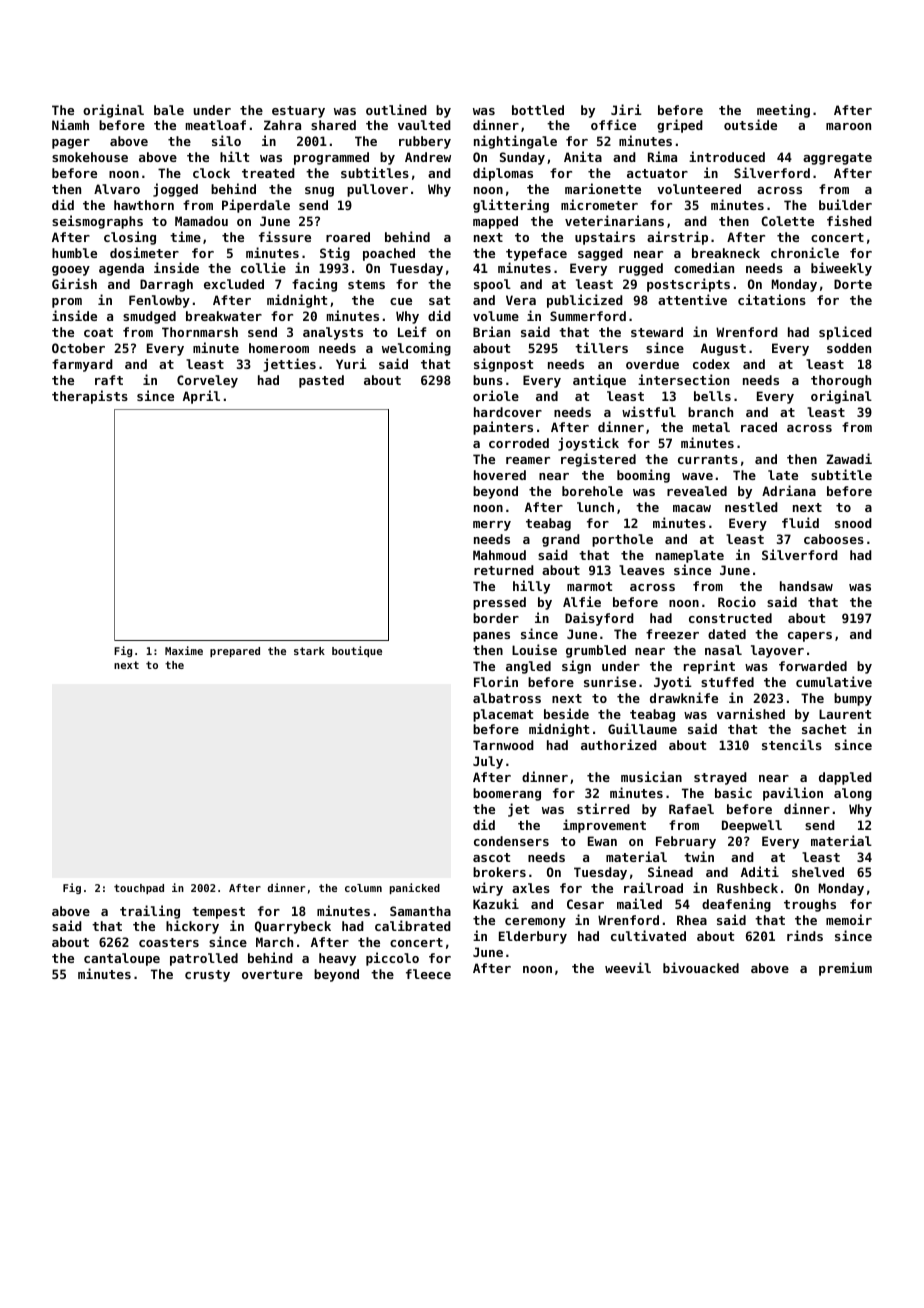  Describe the element at coordinates (235, 652) in the screenshot. I see `prepared` at that location.
